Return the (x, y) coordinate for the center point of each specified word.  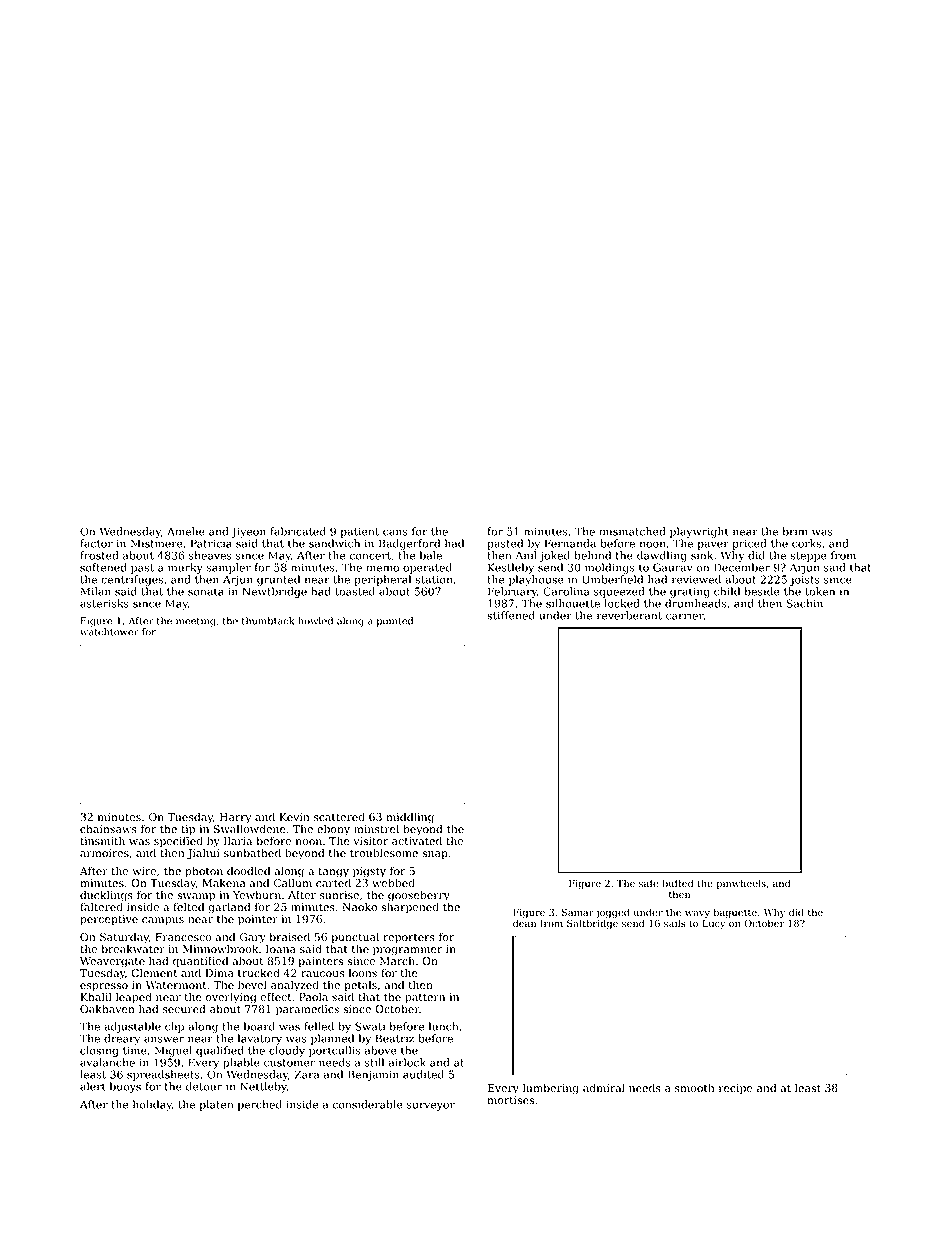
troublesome (384, 852)
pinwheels (741, 884)
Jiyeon (248, 532)
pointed (395, 622)
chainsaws (108, 828)
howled (315, 621)
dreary (122, 1039)
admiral (604, 1087)
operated (427, 568)
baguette (735, 913)
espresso (104, 987)
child (727, 591)
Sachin (804, 603)
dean (524, 923)
